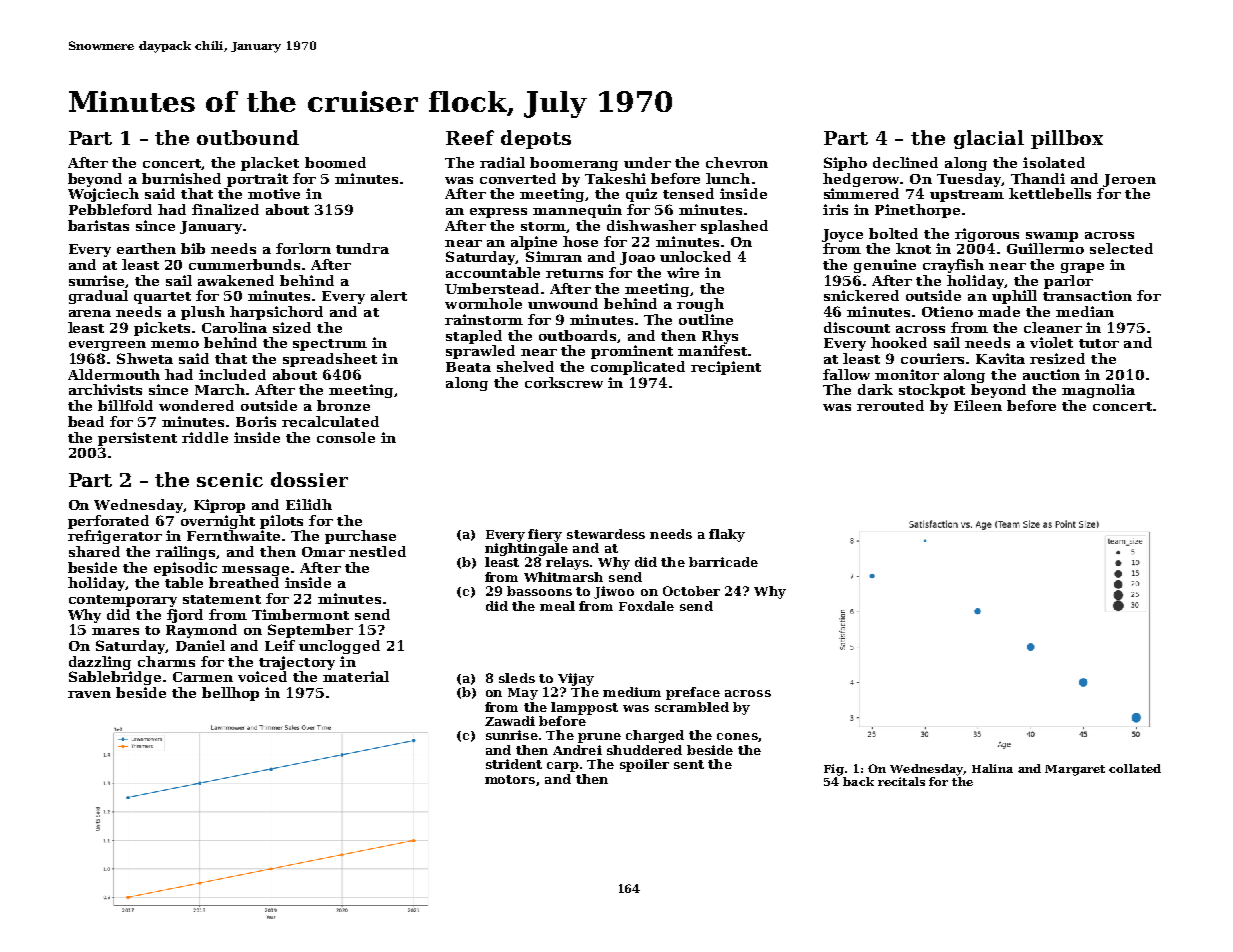 The width and height of the image is (1233, 952). What do you see at coordinates (545, 535) in the image?
I see `fiery` at bounding box center [545, 535].
